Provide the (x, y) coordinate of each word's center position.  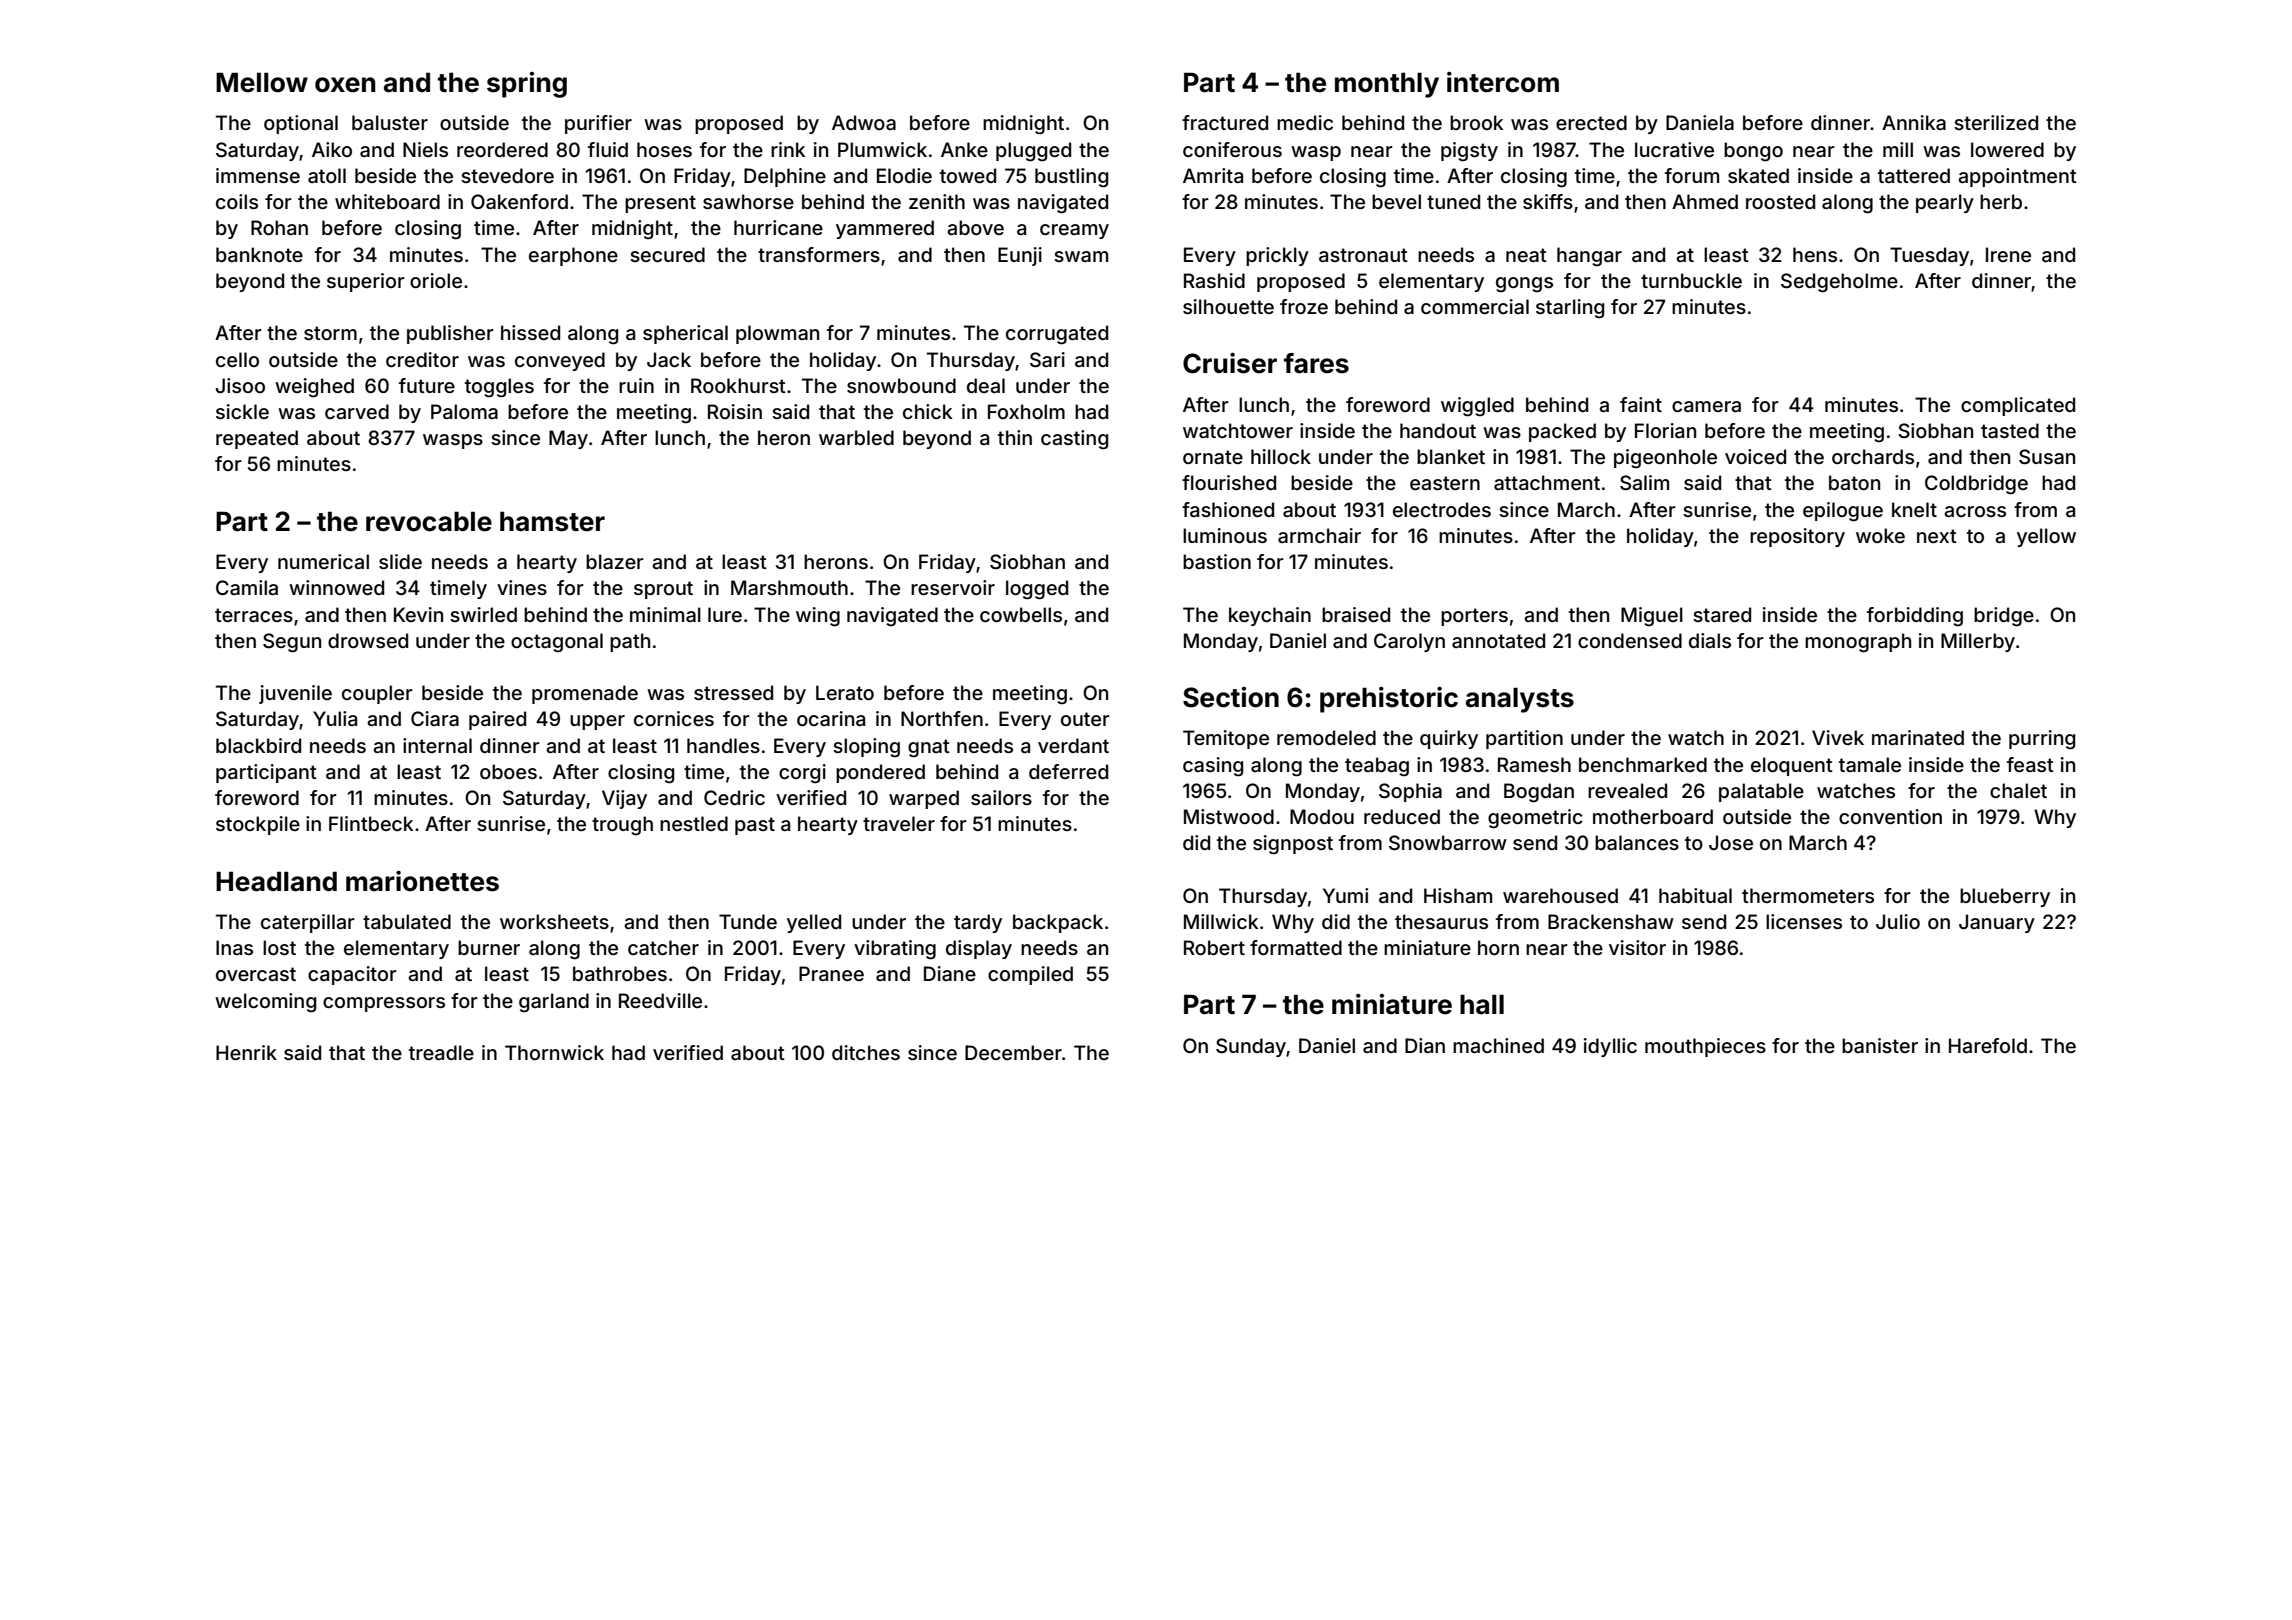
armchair (1319, 535)
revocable (429, 521)
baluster (390, 122)
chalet (2018, 790)
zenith (937, 201)
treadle (441, 1052)
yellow (2046, 537)
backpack (1058, 923)
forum (1692, 175)
